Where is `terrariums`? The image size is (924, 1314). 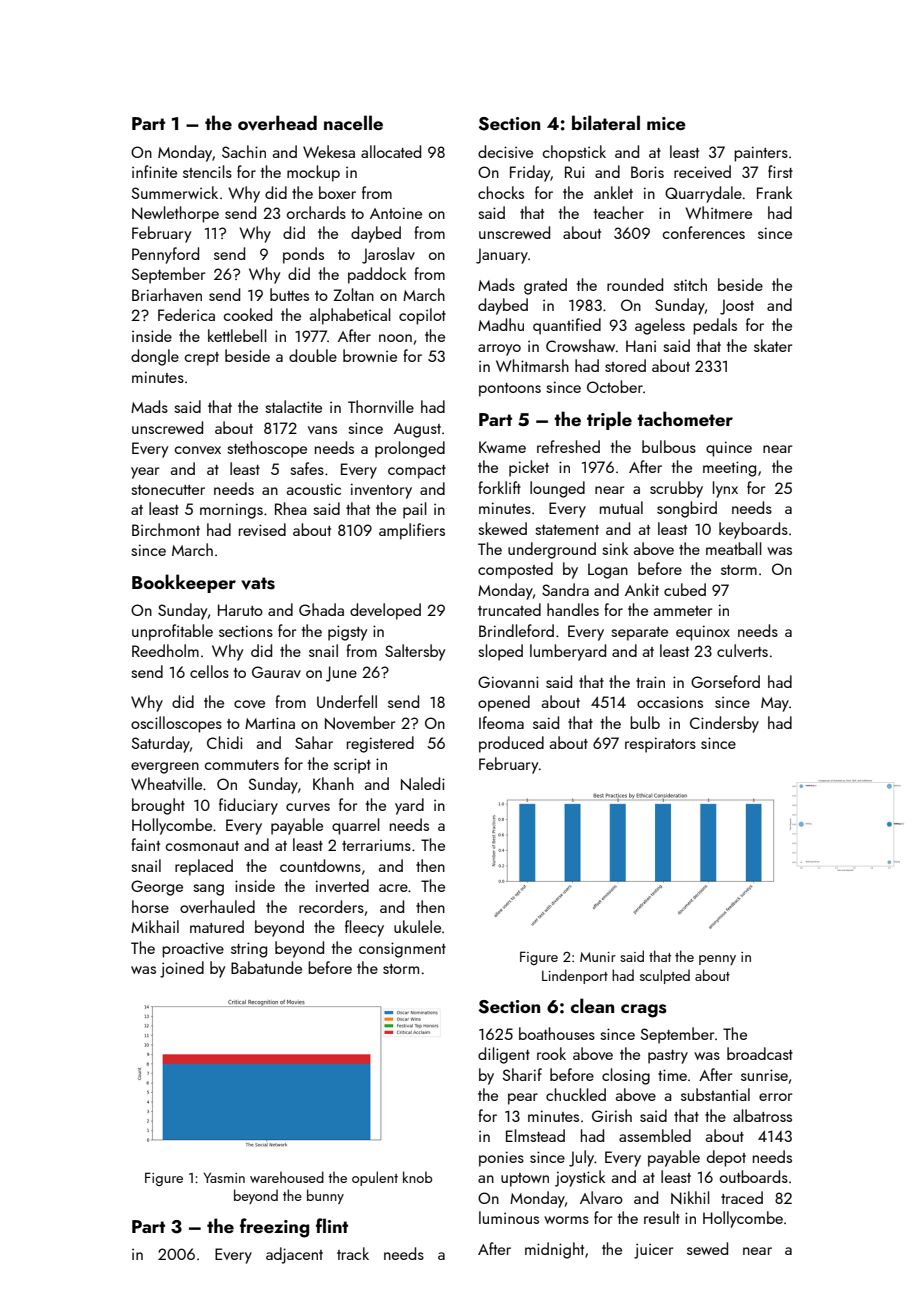 terrariums is located at coordinates (376, 845).
